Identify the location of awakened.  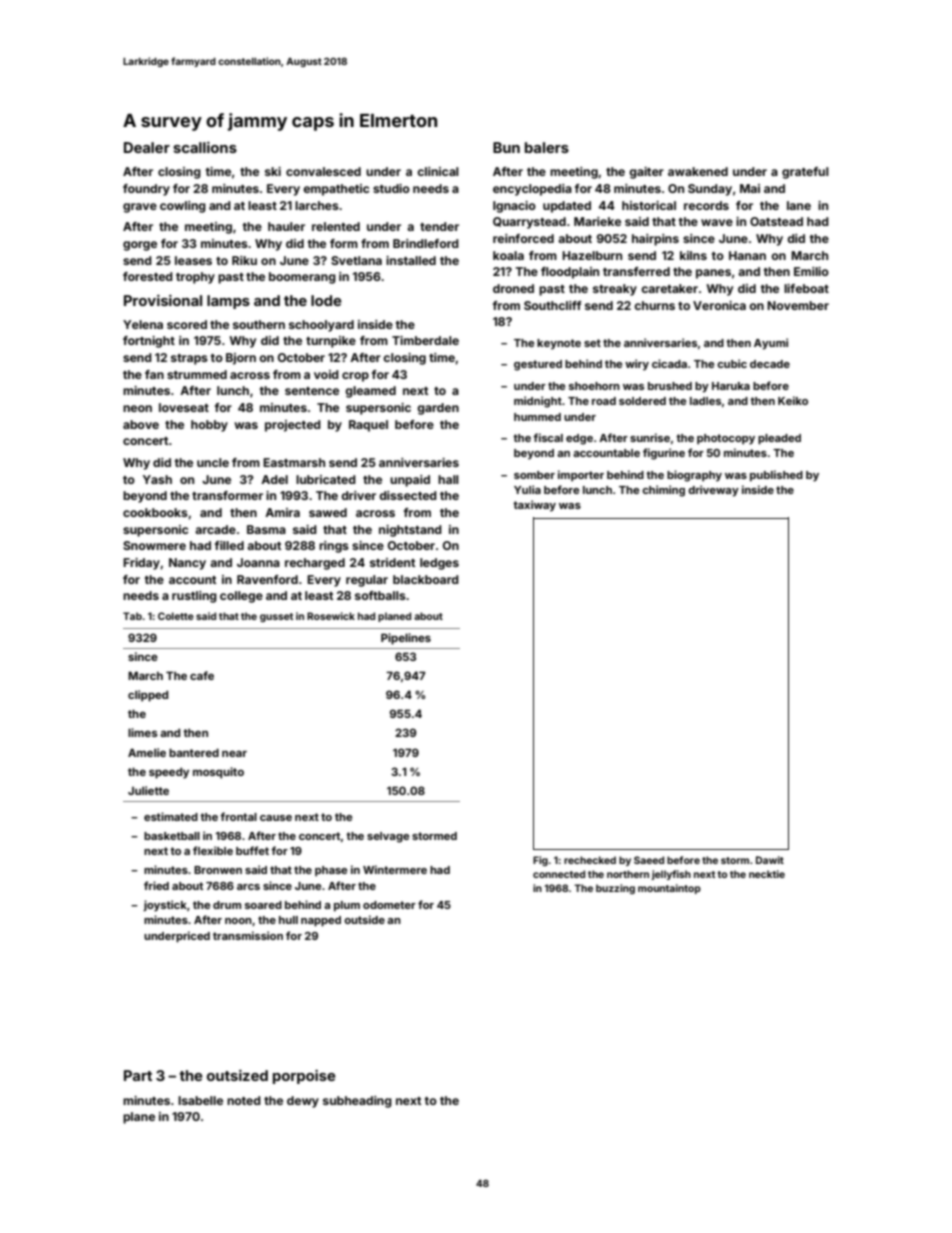
(698, 171).
